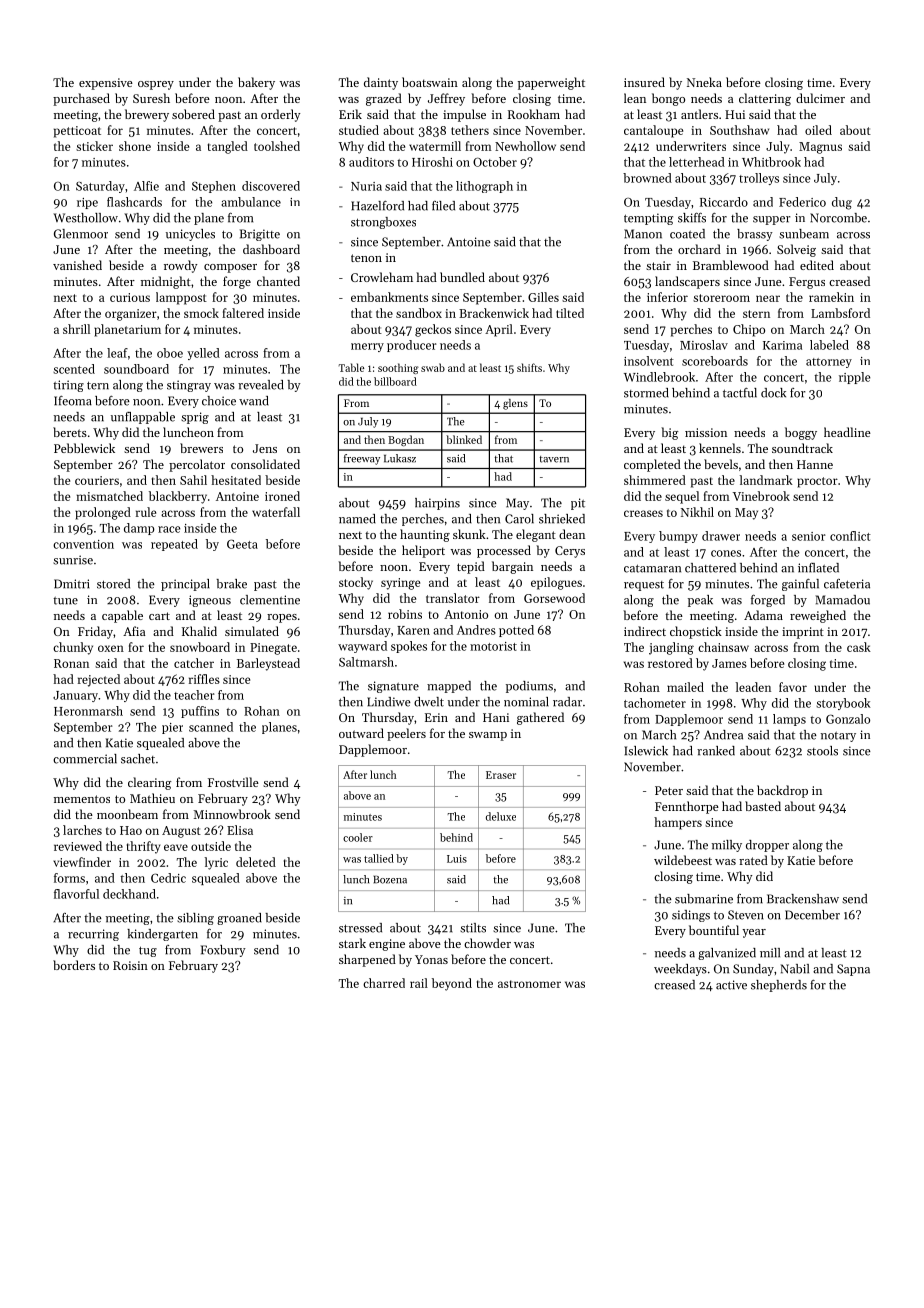  I want to click on shone, so click(135, 146).
